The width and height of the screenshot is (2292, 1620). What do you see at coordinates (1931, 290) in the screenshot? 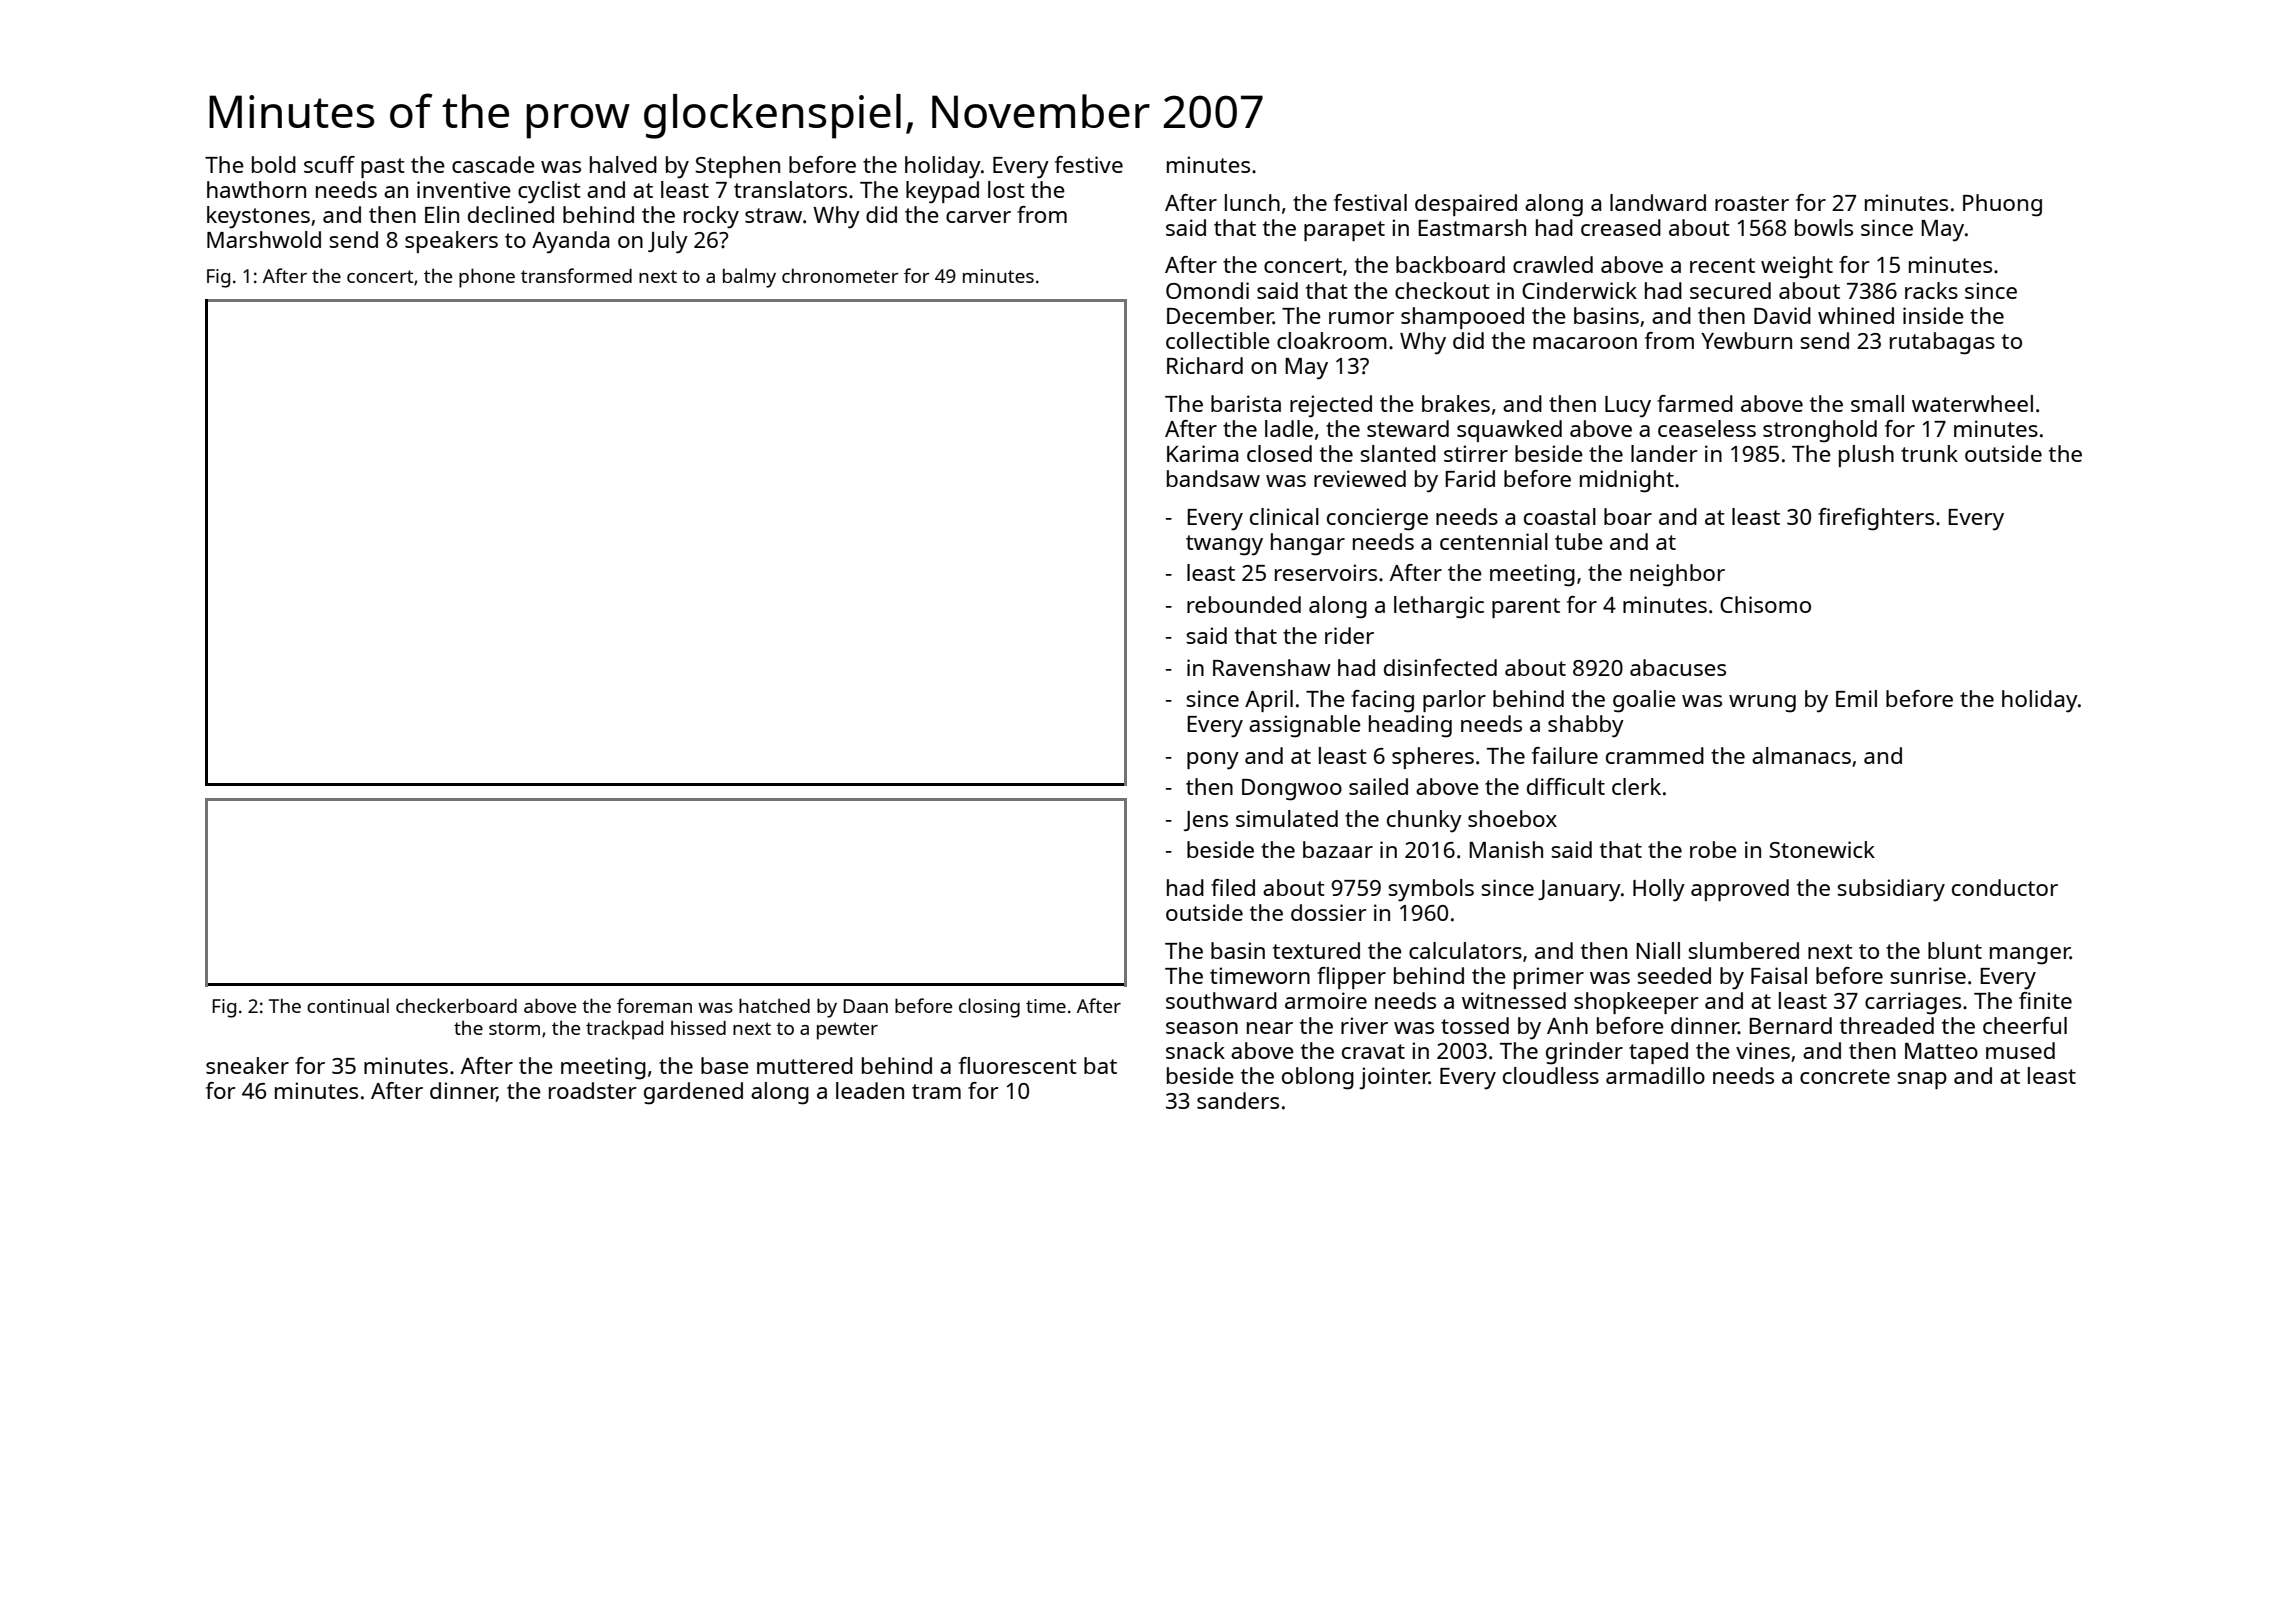
I see `racks` at bounding box center [1931, 290].
